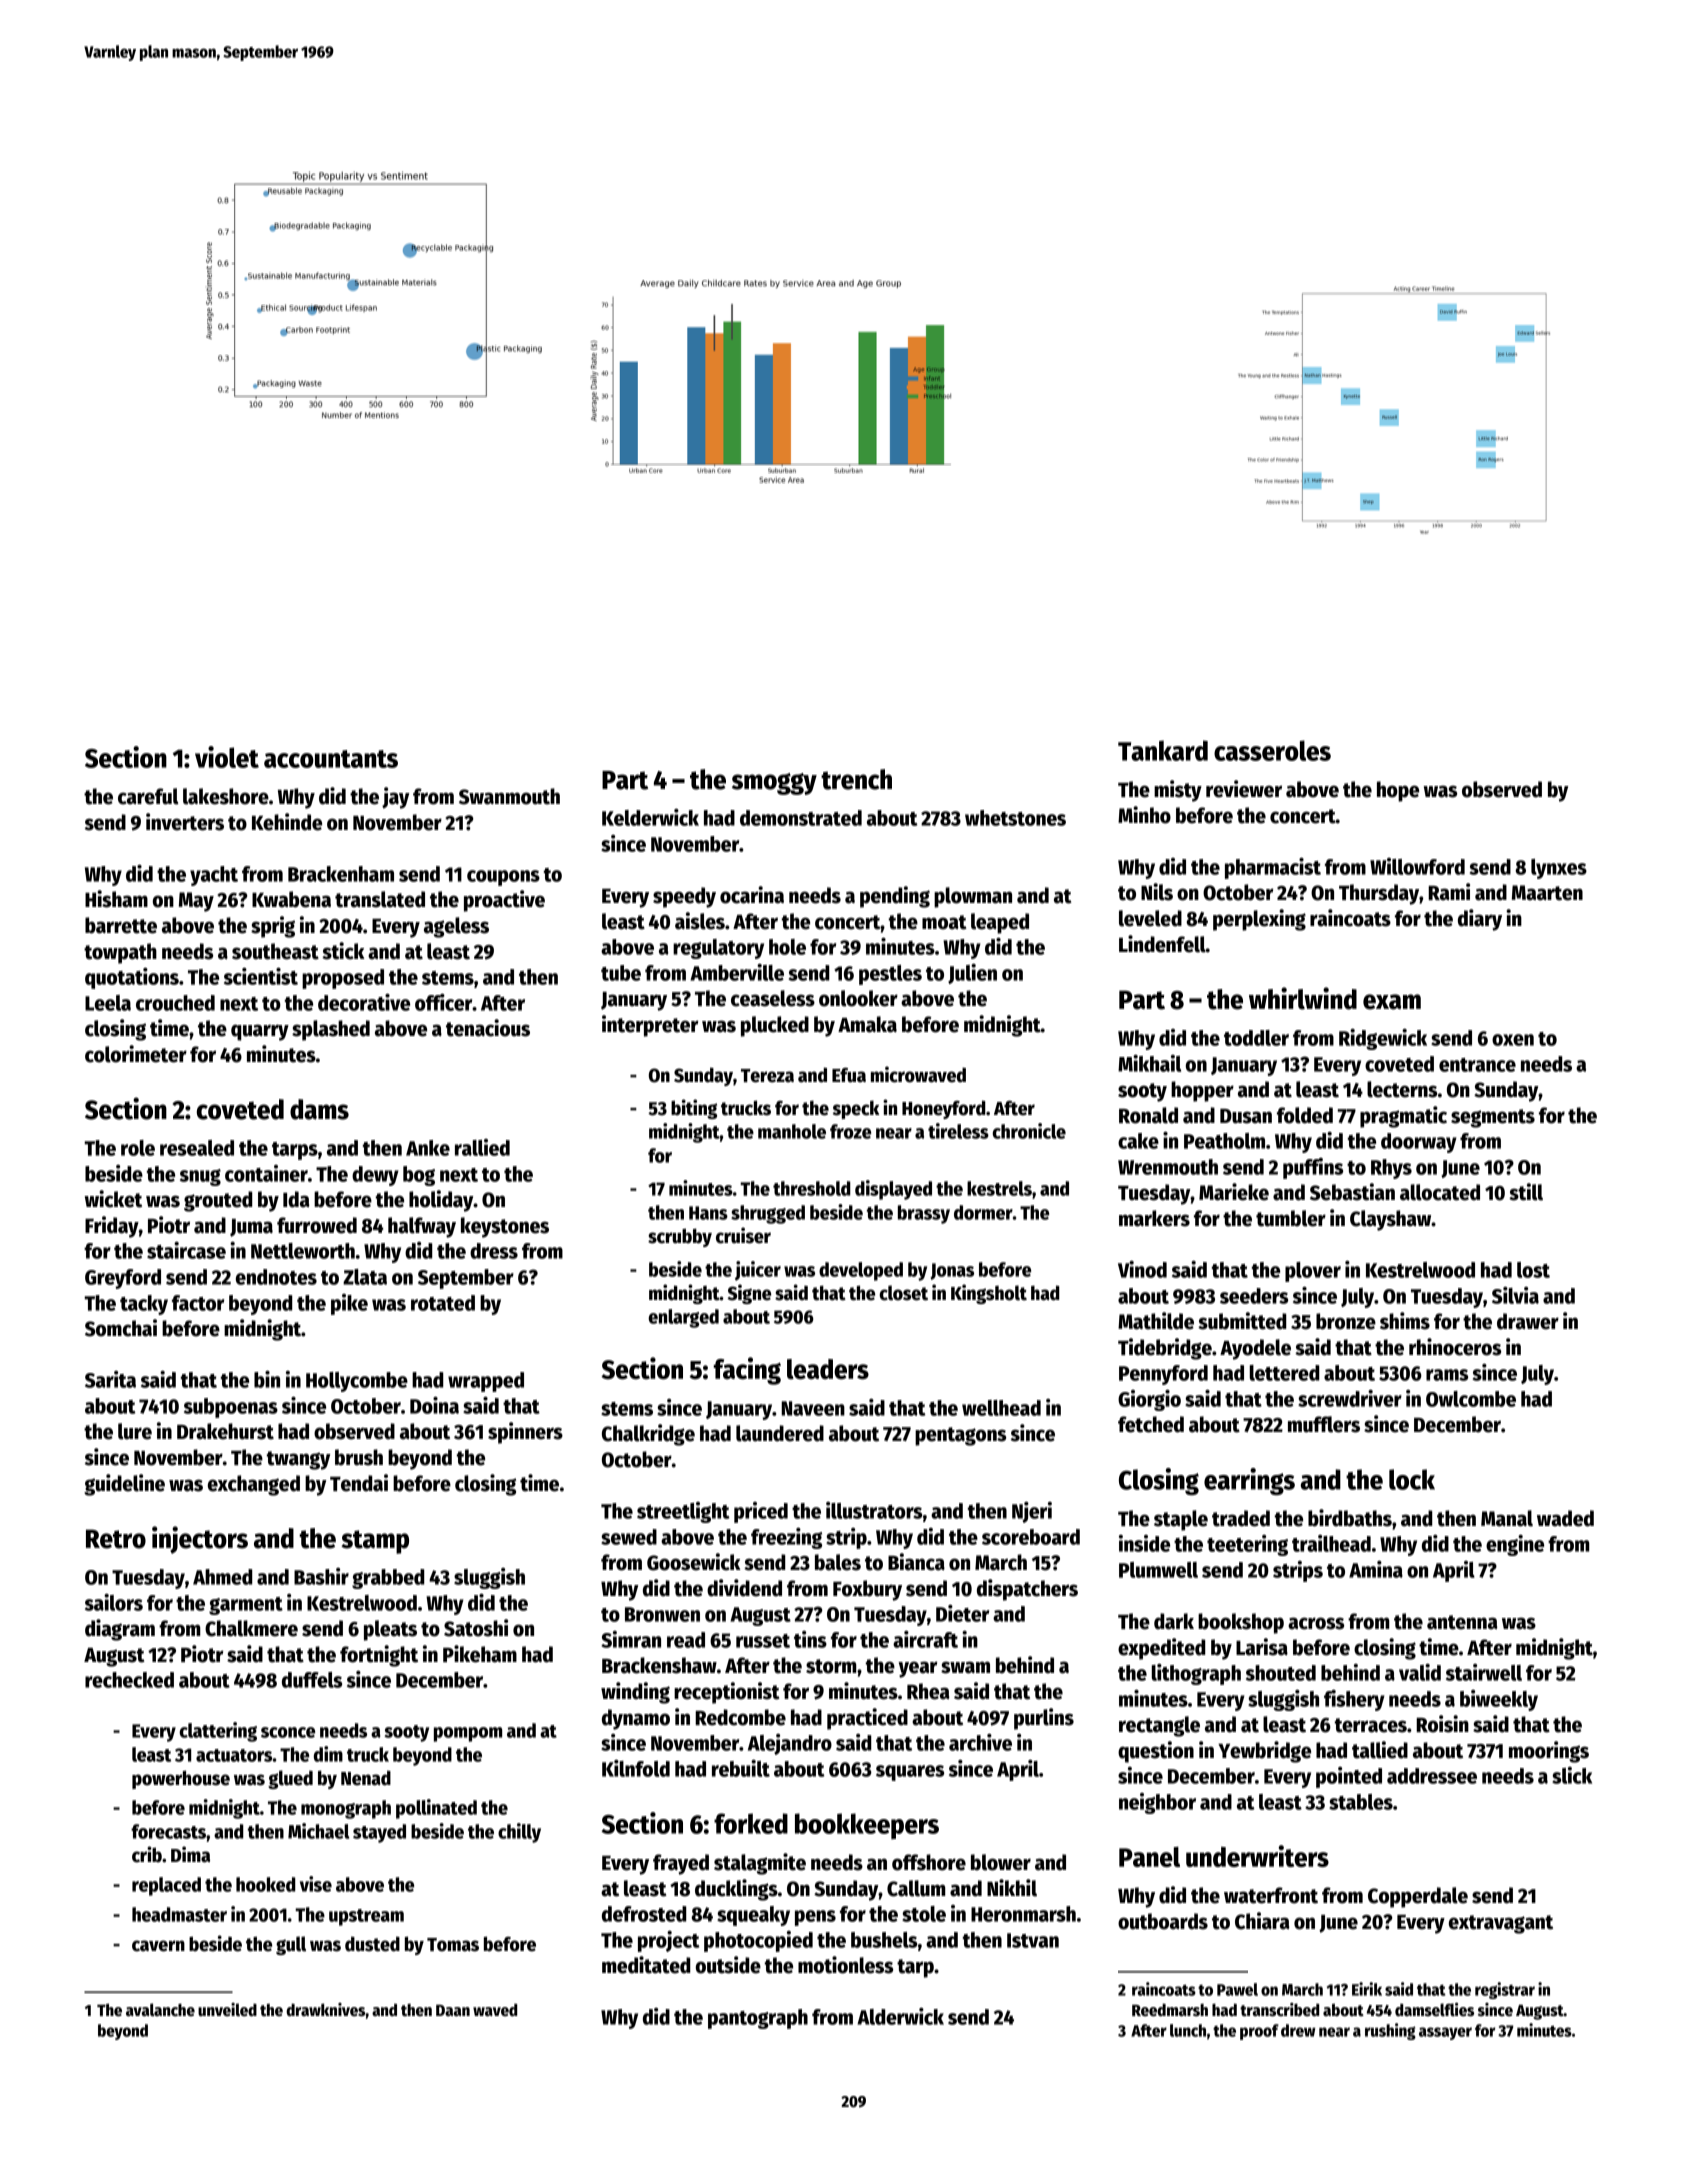 This screenshot has height=2178, width=1683. I want to click on drawer, so click(1528, 1321).
